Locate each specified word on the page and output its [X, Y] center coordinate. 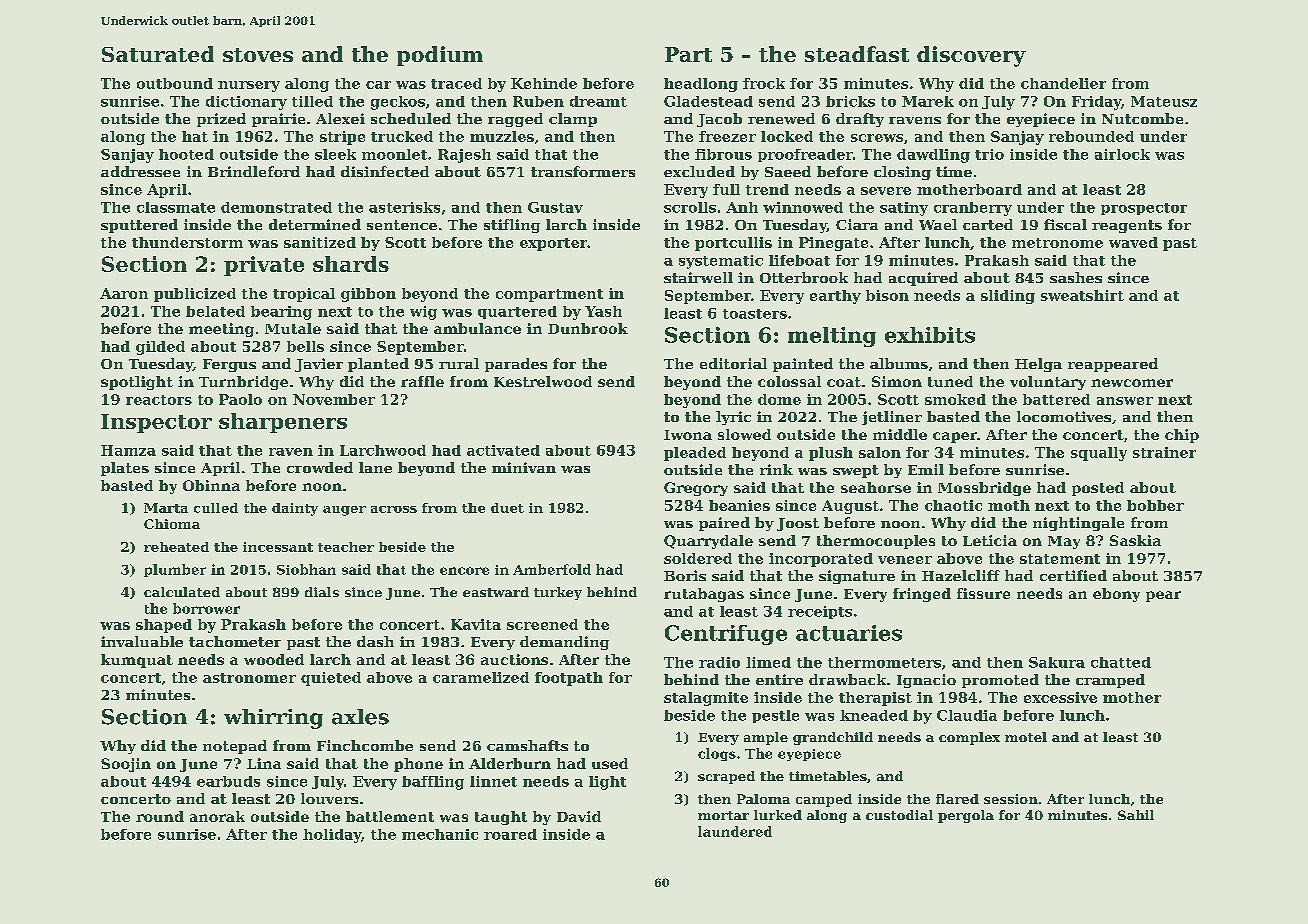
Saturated [158, 54]
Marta [166, 508]
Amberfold [552, 569]
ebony [1116, 595]
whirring [273, 719]
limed [768, 662]
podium [440, 56]
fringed [922, 595]
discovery [971, 56]
